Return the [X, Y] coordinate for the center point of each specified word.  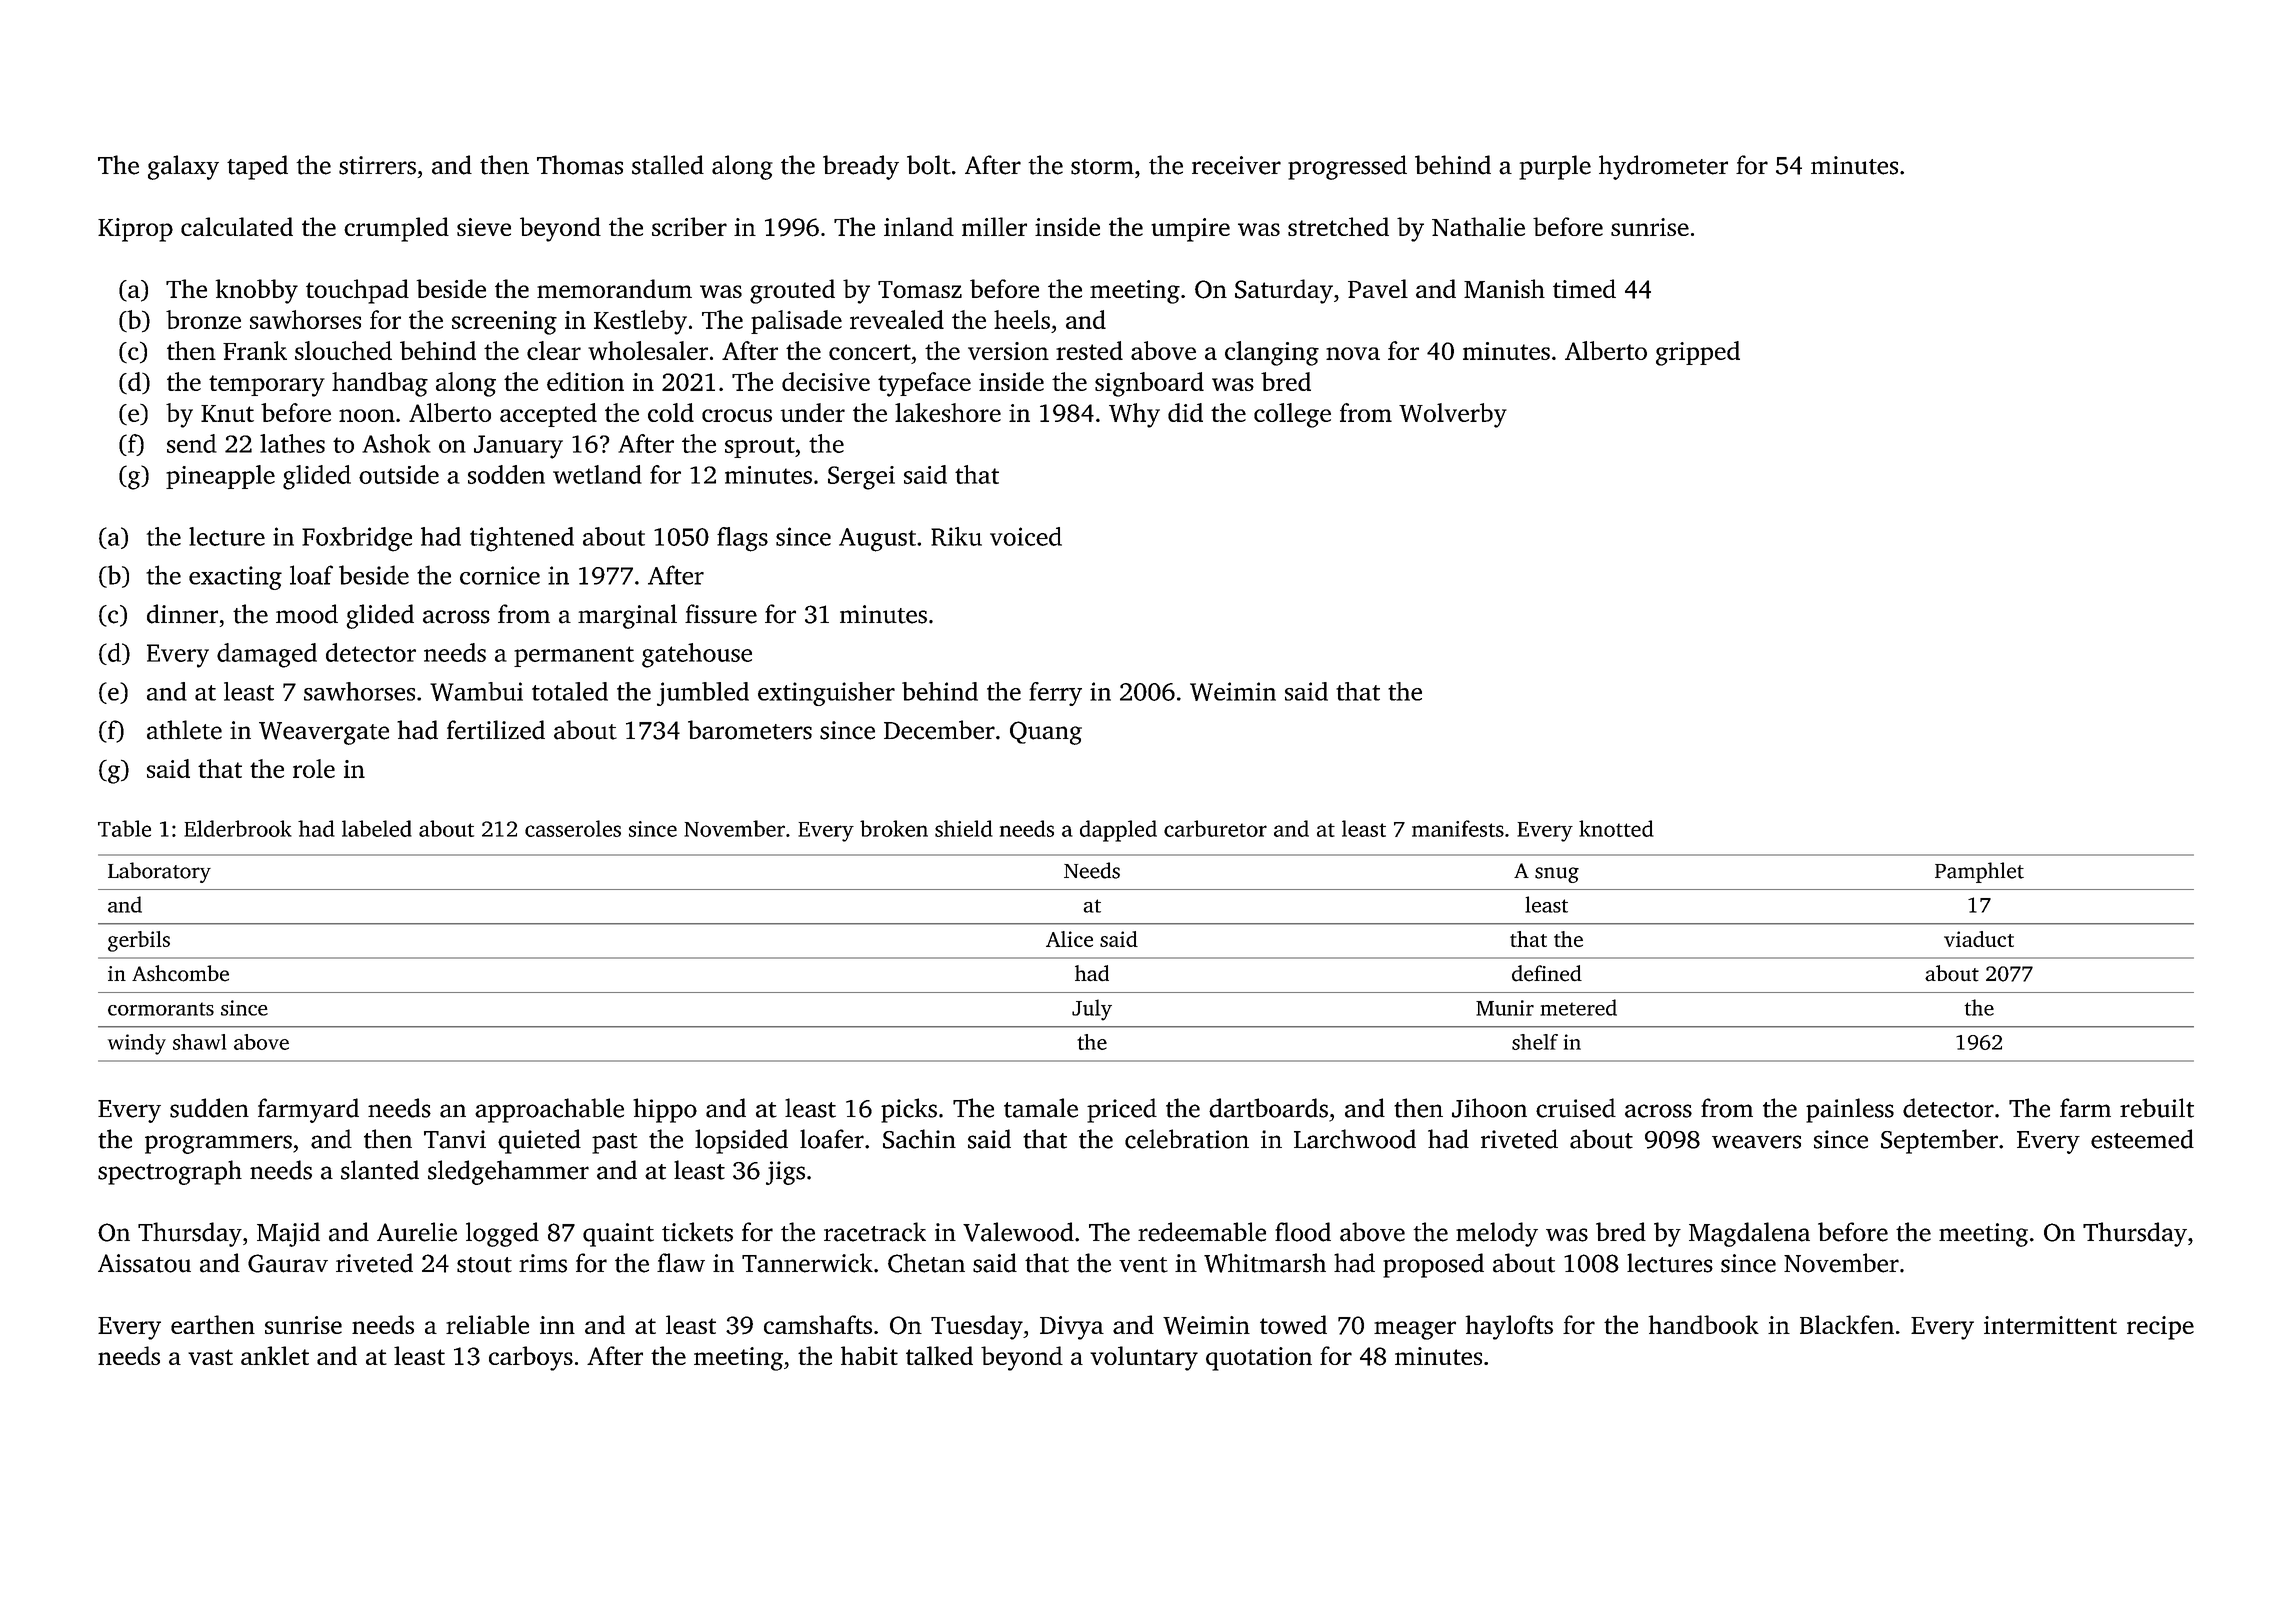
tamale [1041, 1108]
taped [257, 167]
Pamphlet [1979, 872]
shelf [1535, 1042]
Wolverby [1453, 415]
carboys [531, 1358]
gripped [1698, 353]
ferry [1055, 694]
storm [1102, 167]
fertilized [496, 730]
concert [870, 352]
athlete [184, 730]
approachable [549, 1110]
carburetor [1215, 828]
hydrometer [1663, 167]
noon [367, 415]
